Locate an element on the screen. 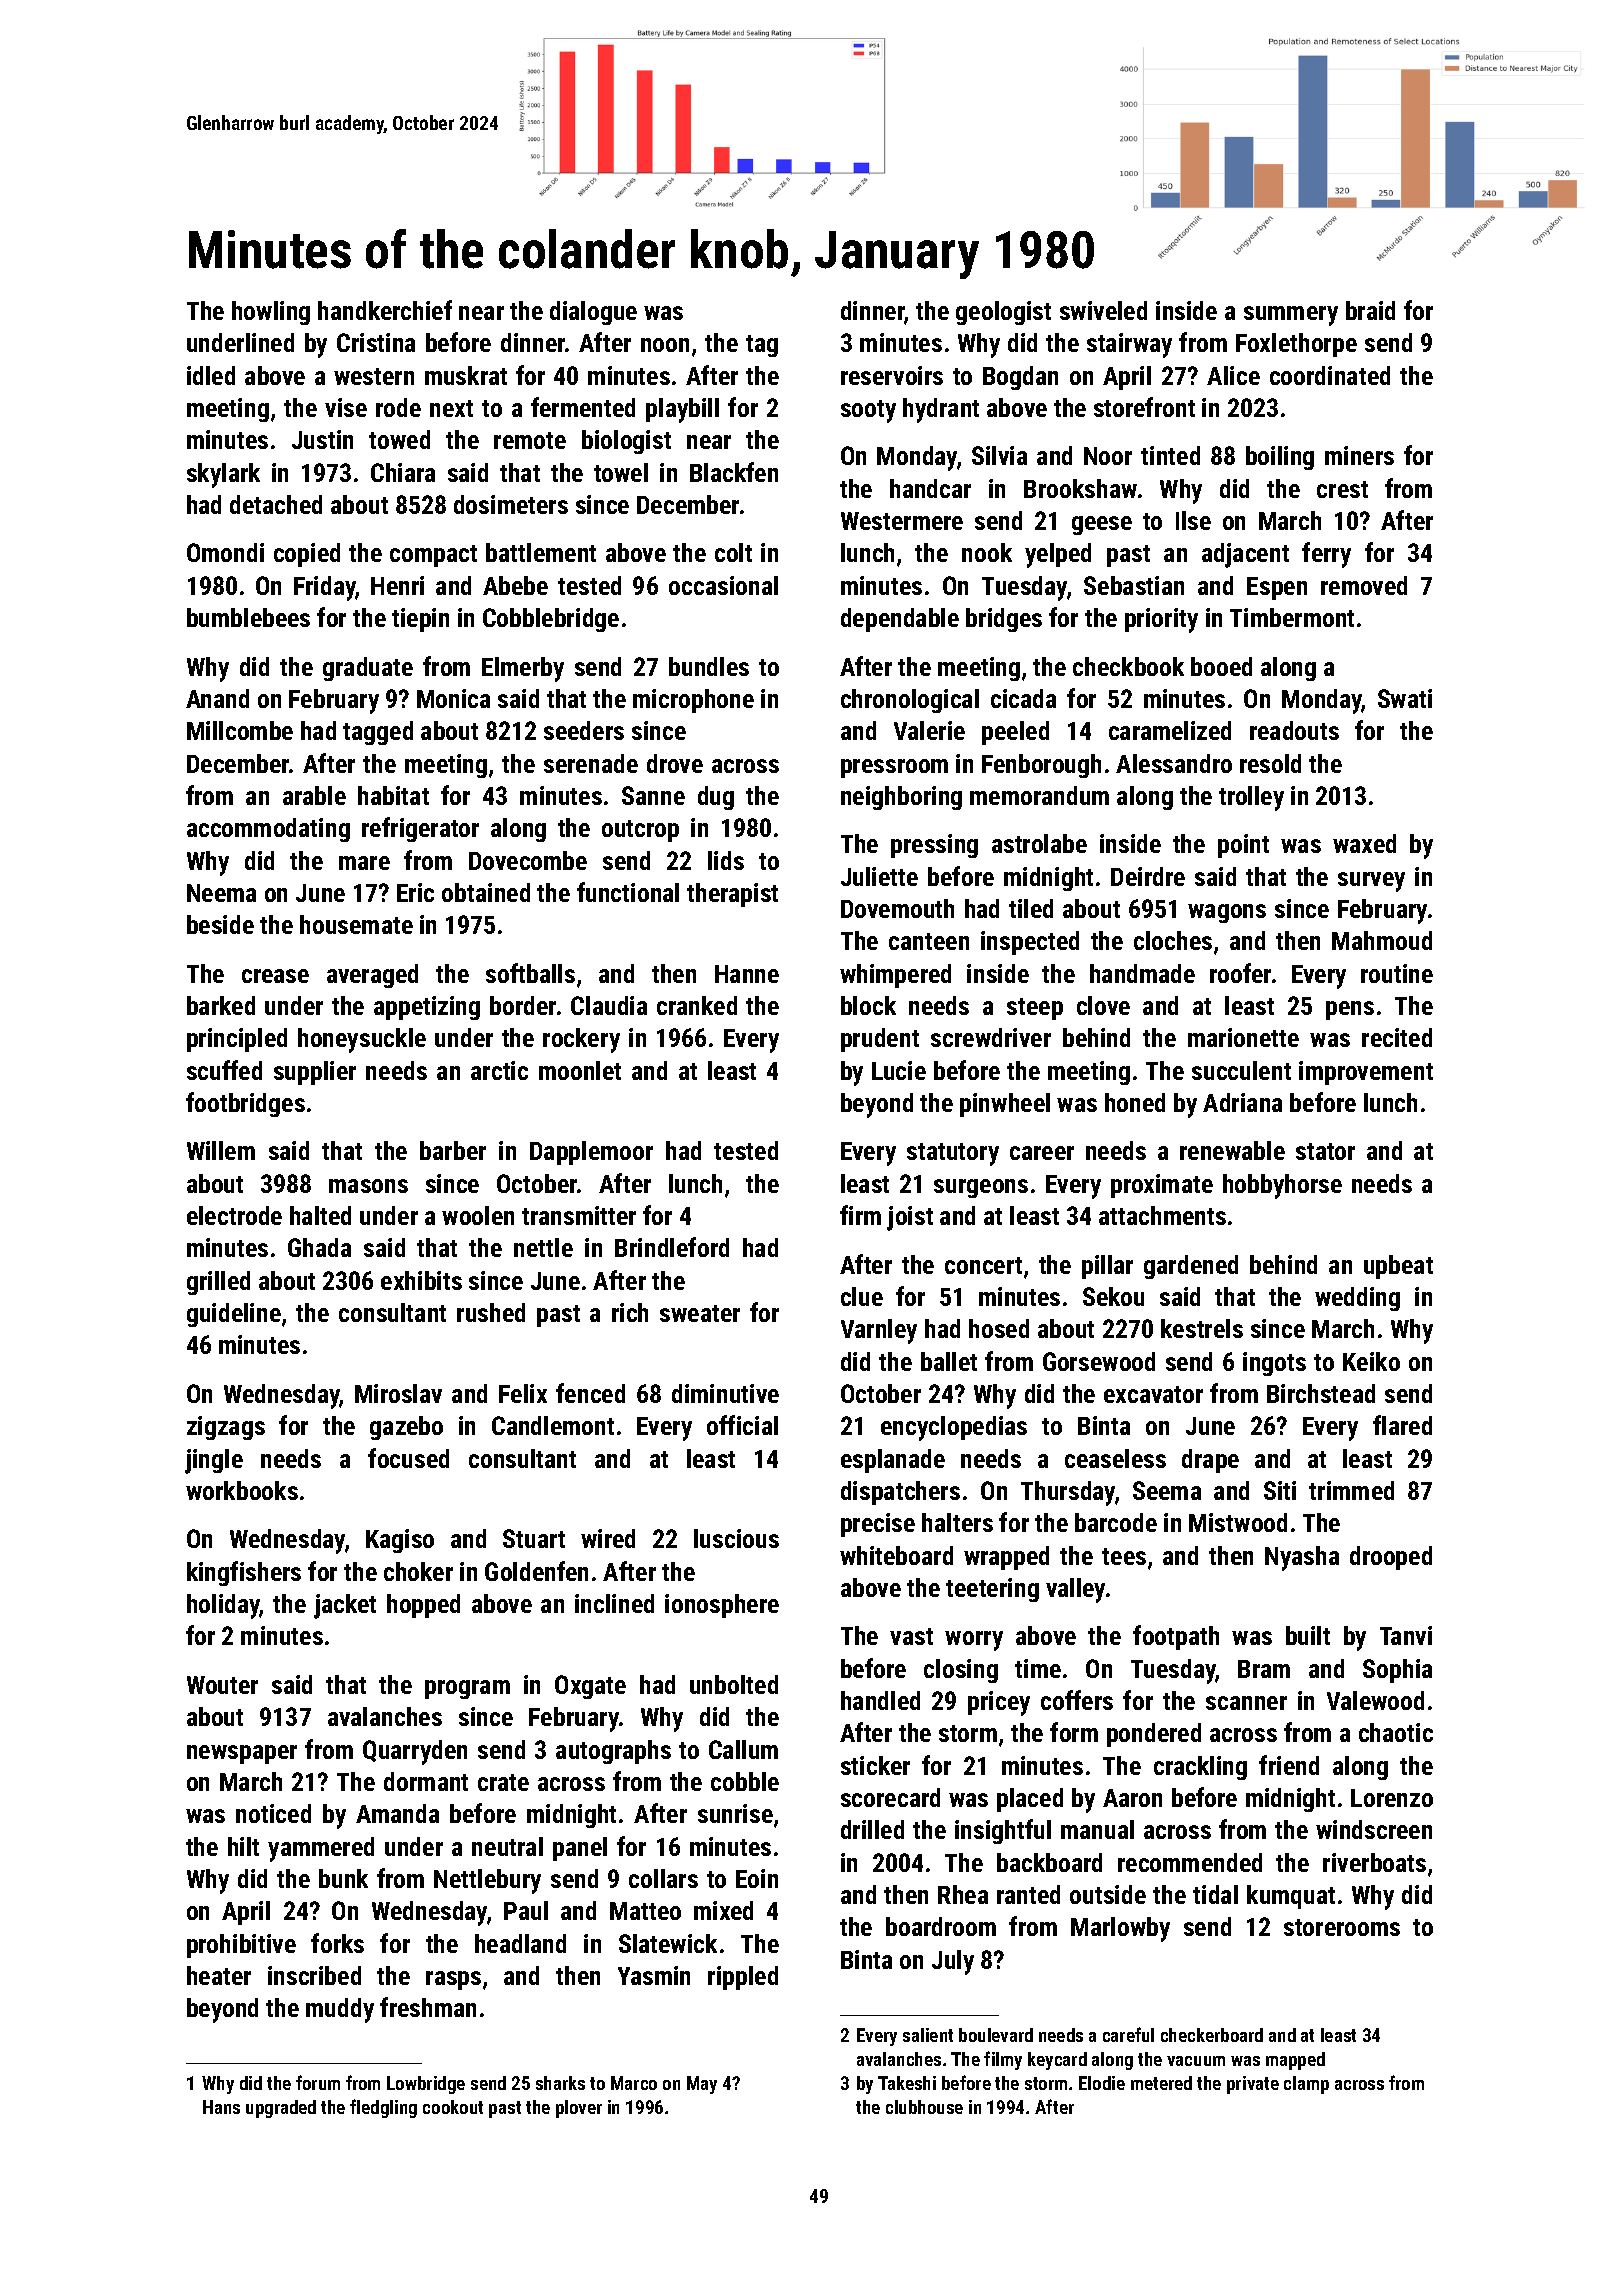  forum is located at coordinates (318, 2082).
